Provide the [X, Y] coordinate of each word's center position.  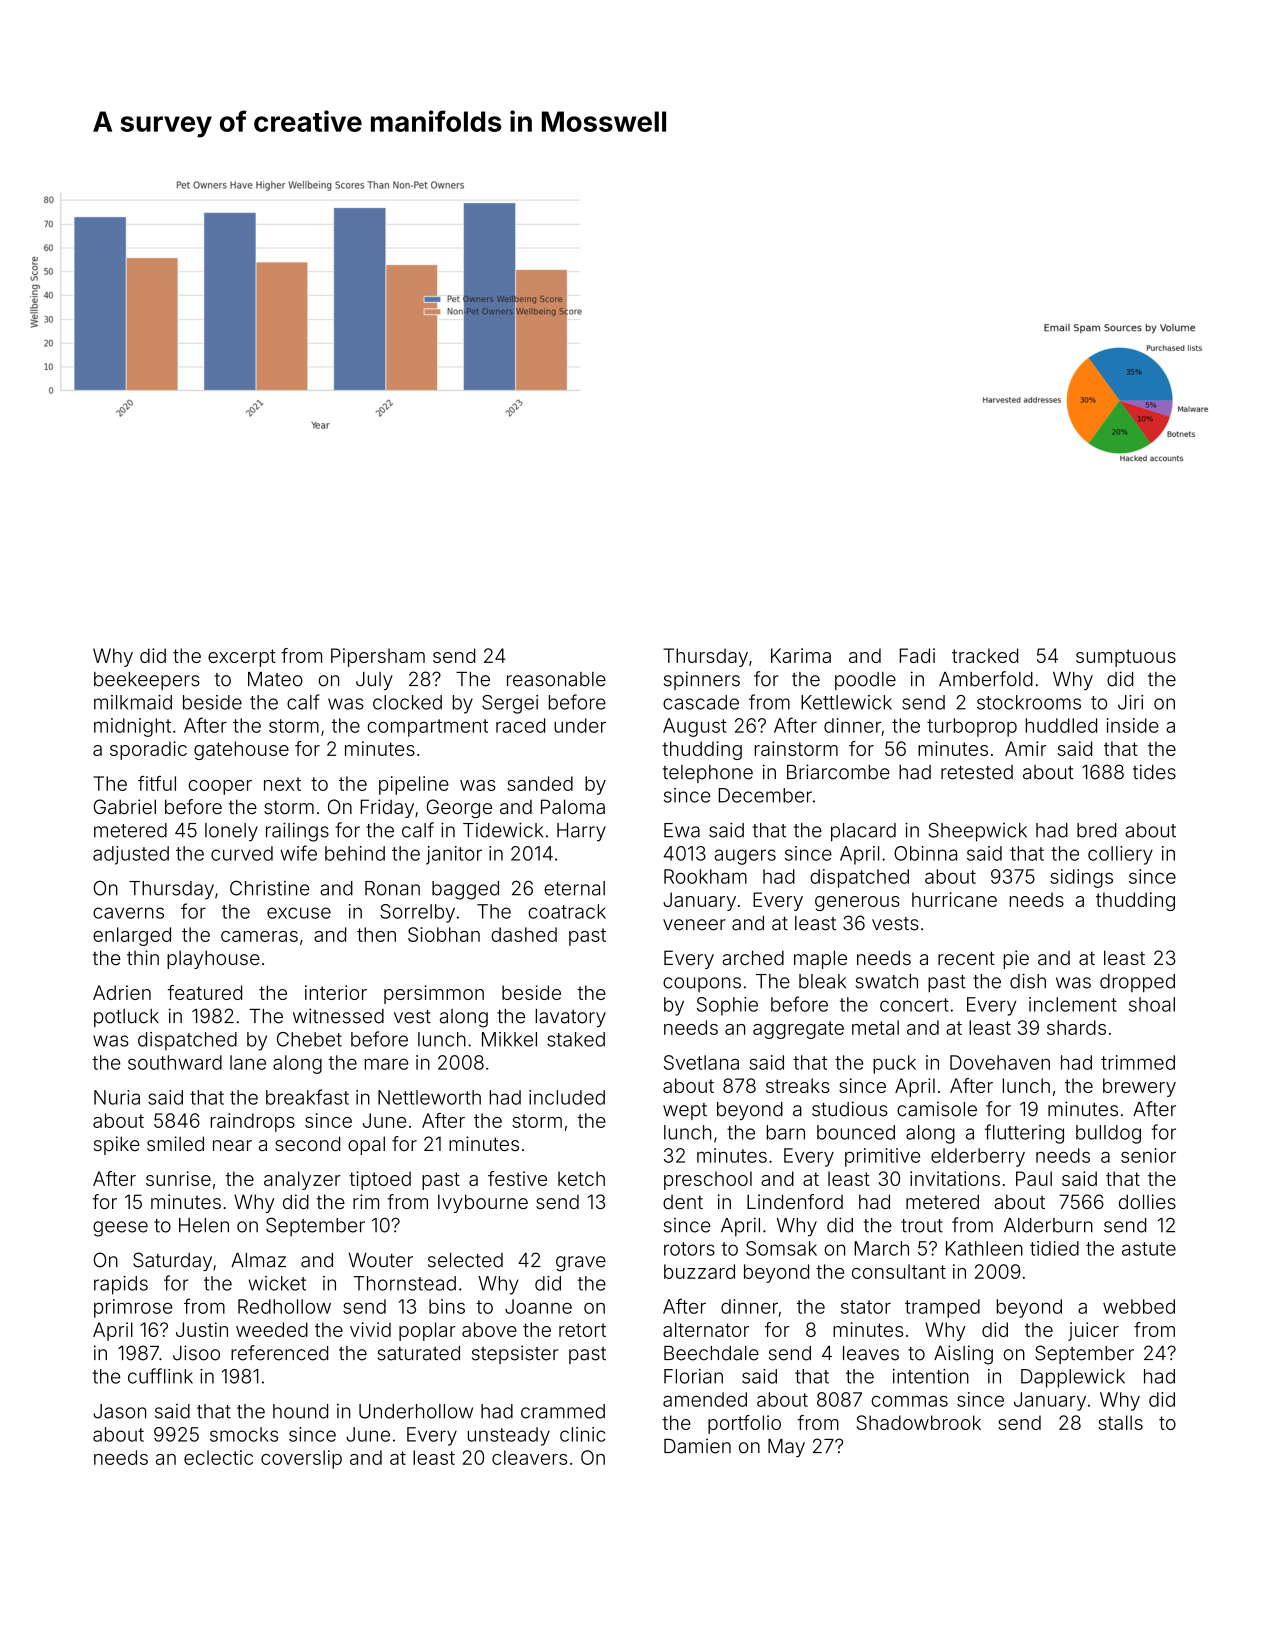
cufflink [160, 1376]
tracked [985, 655]
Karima [801, 655]
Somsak [781, 1248]
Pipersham [378, 657]
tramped [942, 1308]
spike [117, 1145]
